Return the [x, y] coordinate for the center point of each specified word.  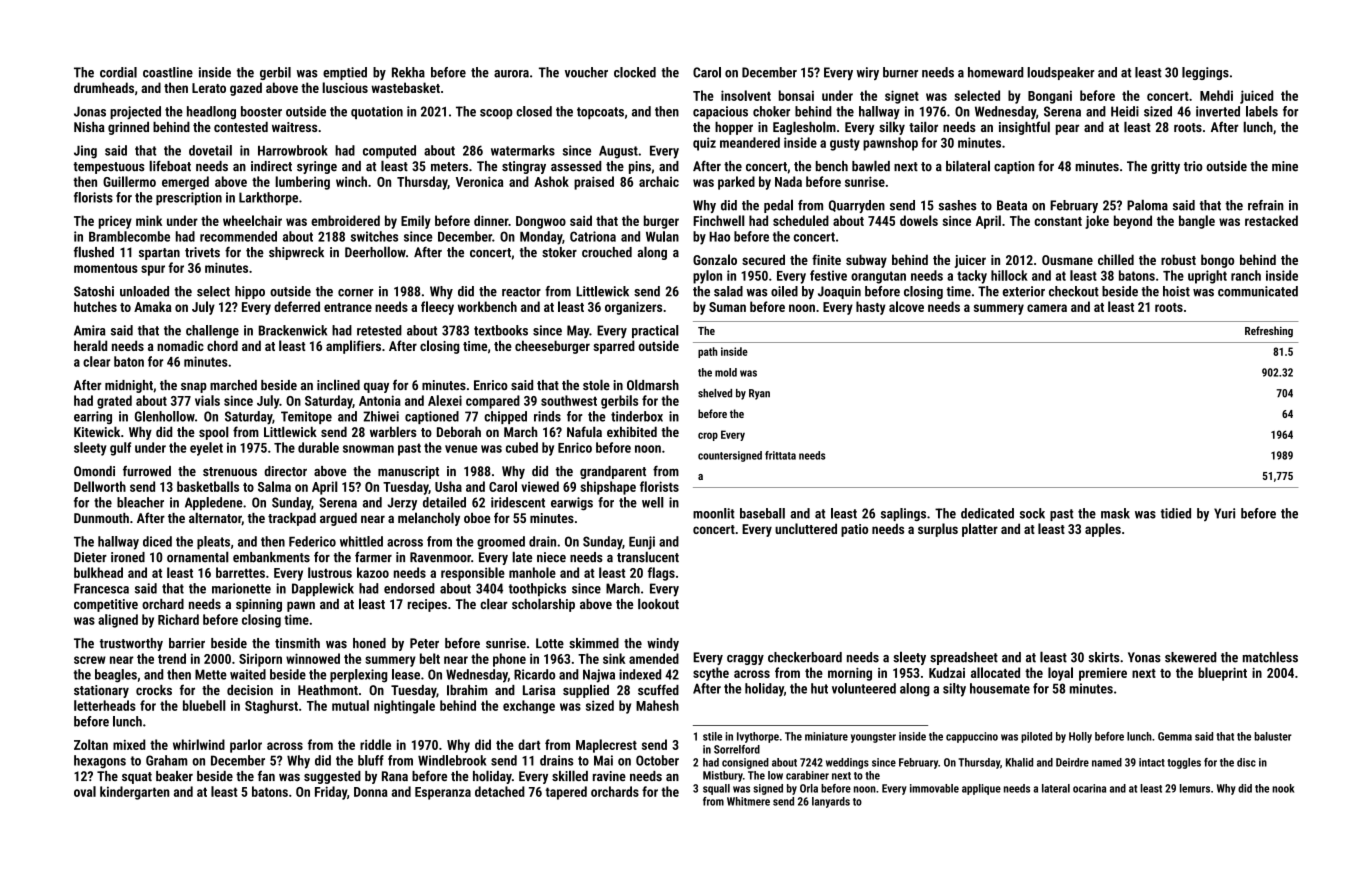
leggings [1205, 73]
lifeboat [170, 166]
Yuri [1224, 513]
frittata [780, 455]
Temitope [306, 417]
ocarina [1089, 788]
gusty [845, 144]
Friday [331, 793]
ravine [609, 776]
